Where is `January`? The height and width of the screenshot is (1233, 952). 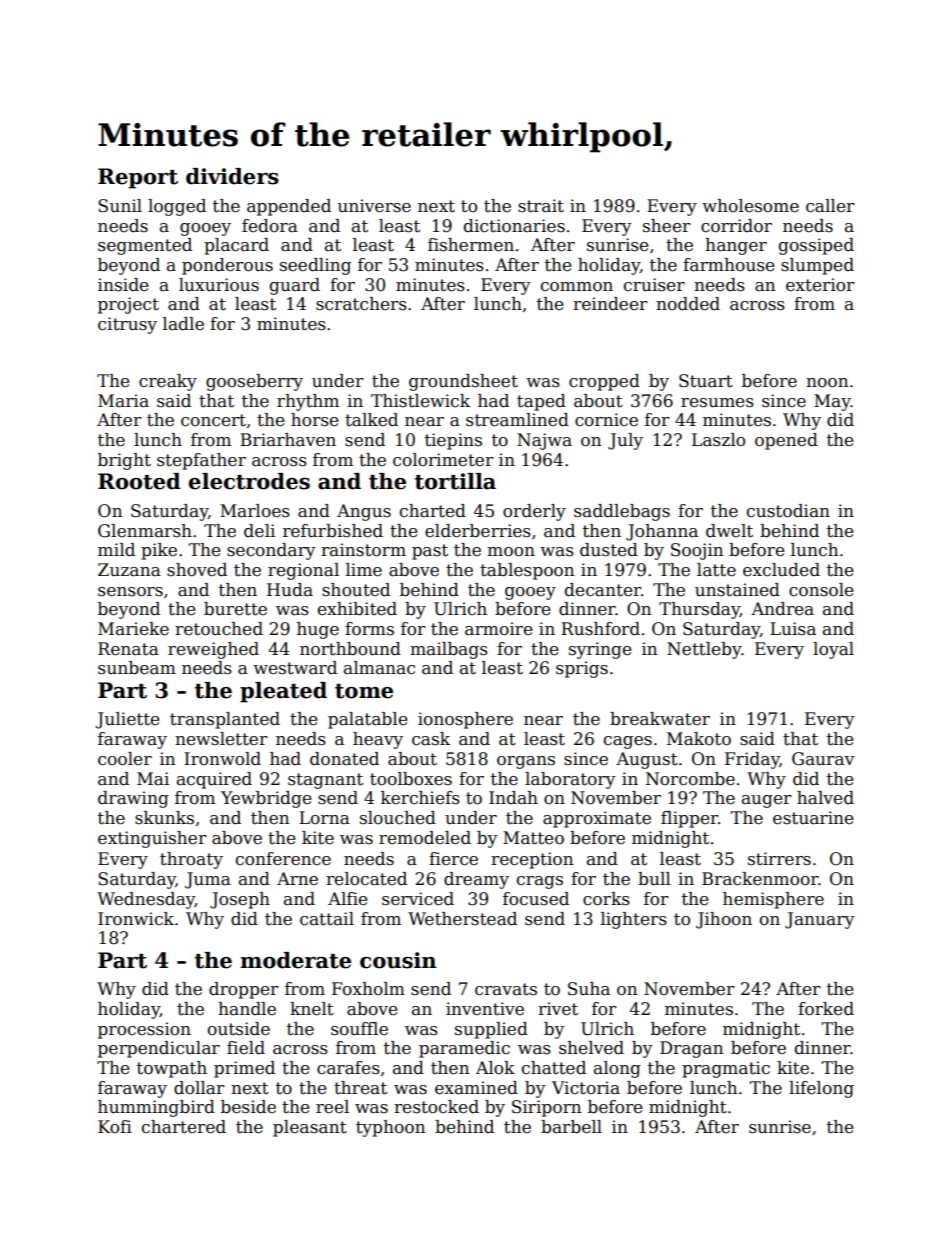 January is located at coordinates (820, 920).
